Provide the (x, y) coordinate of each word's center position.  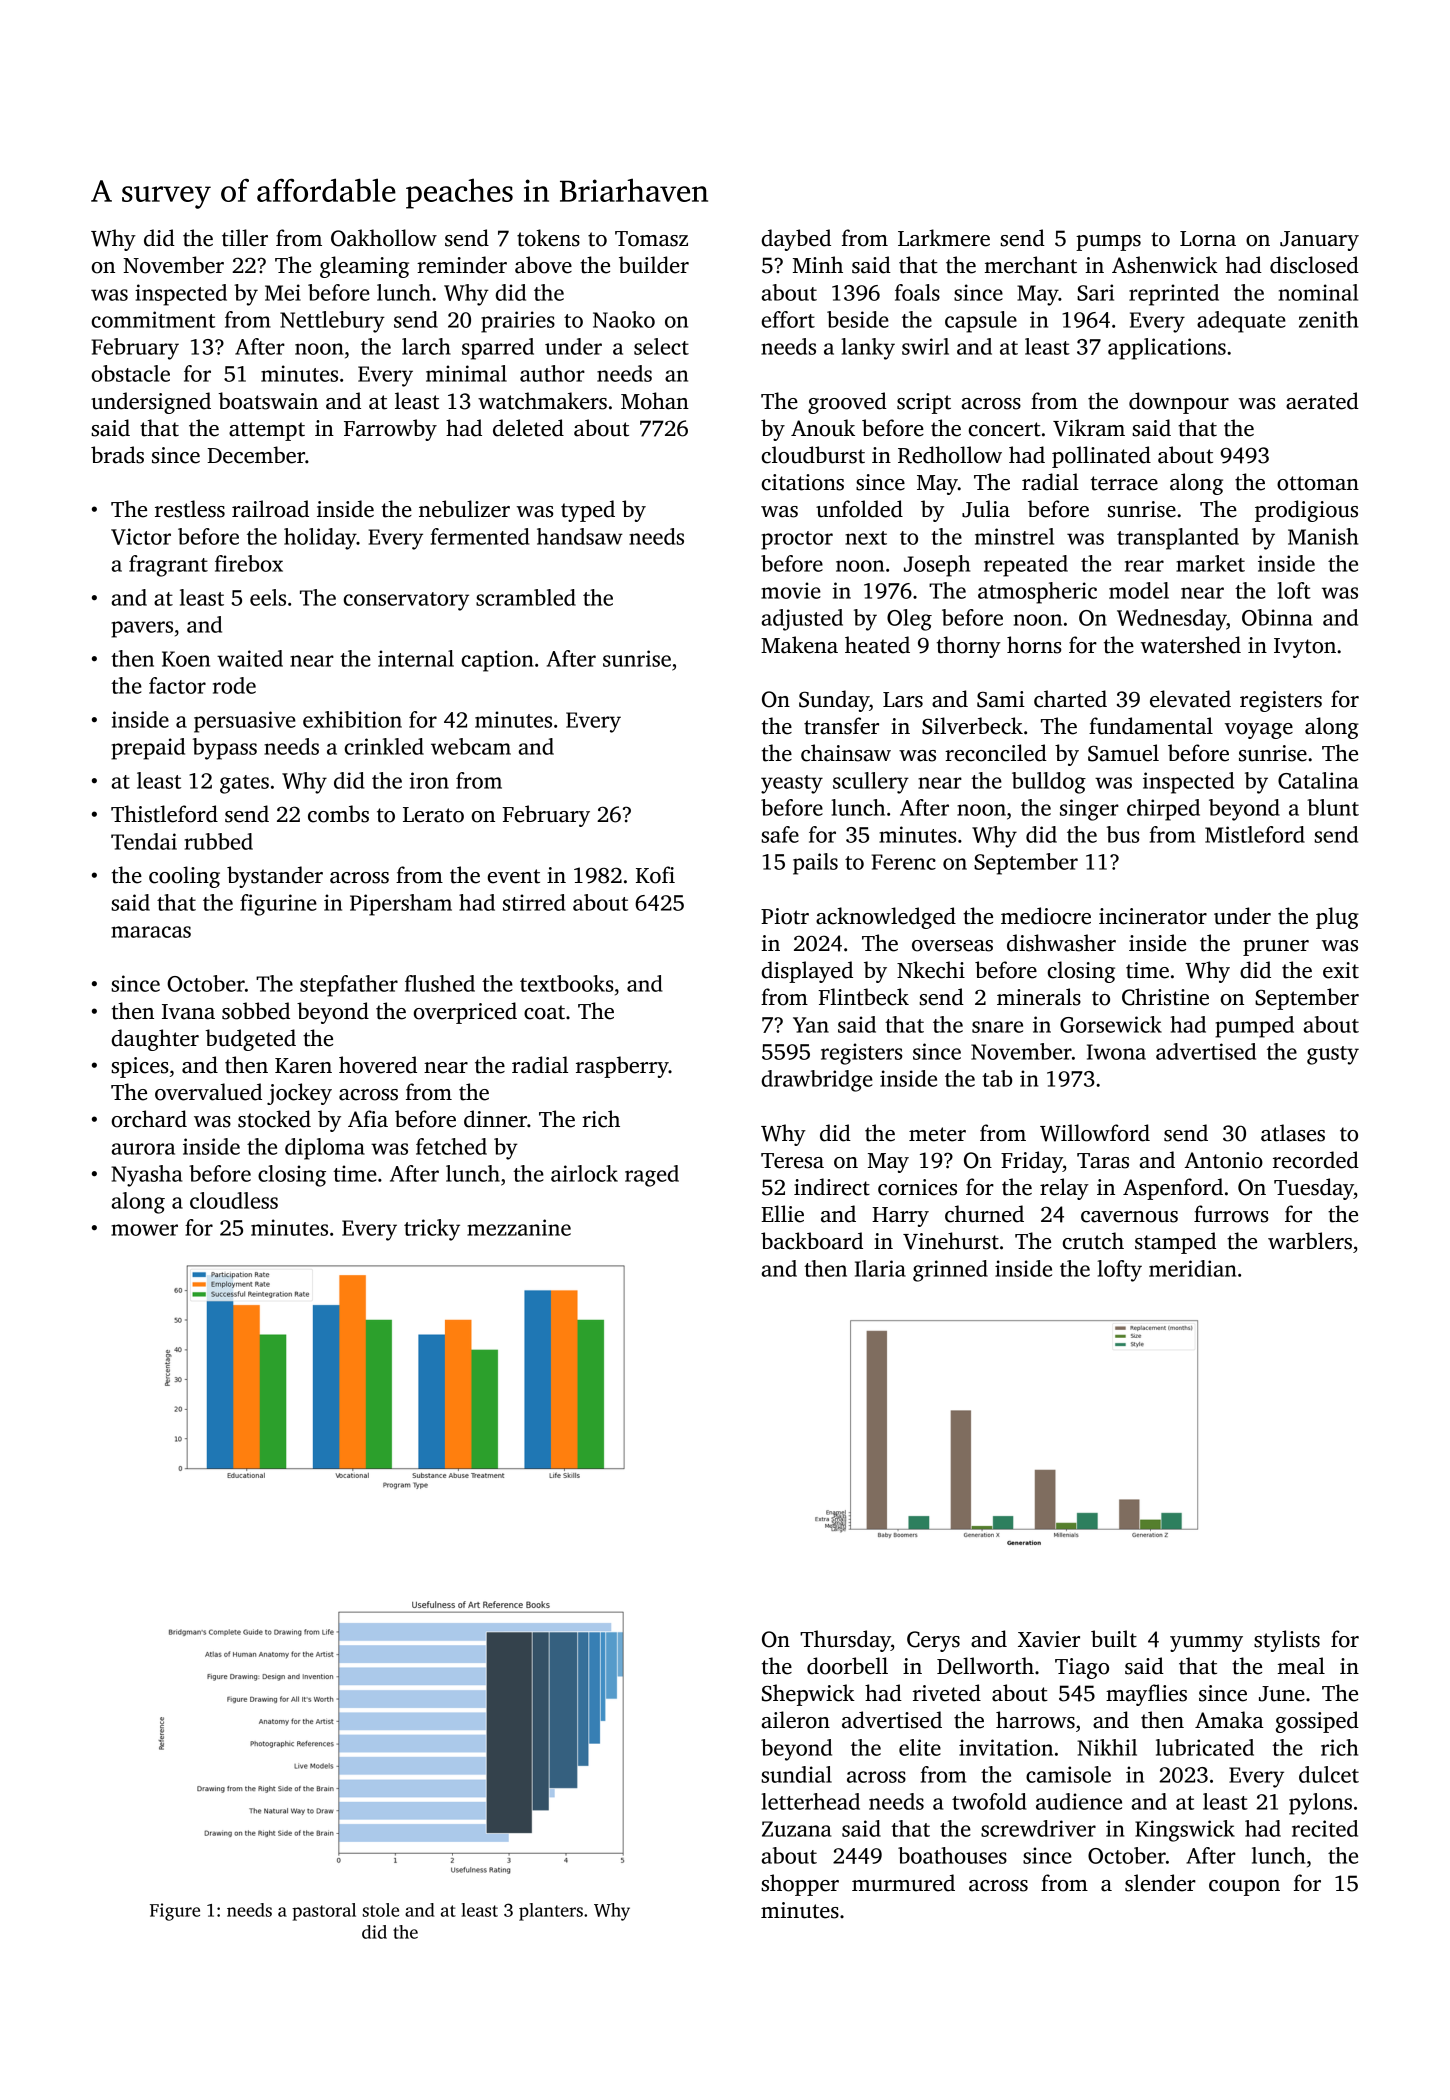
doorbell (847, 1666)
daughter (155, 1040)
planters (551, 1912)
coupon (1244, 1888)
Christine (1165, 997)
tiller (245, 238)
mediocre (1046, 916)
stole (381, 1910)
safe (780, 834)
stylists (1287, 1641)
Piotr (785, 916)
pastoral (324, 1912)
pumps (1108, 243)
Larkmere (944, 238)
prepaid (148, 749)
